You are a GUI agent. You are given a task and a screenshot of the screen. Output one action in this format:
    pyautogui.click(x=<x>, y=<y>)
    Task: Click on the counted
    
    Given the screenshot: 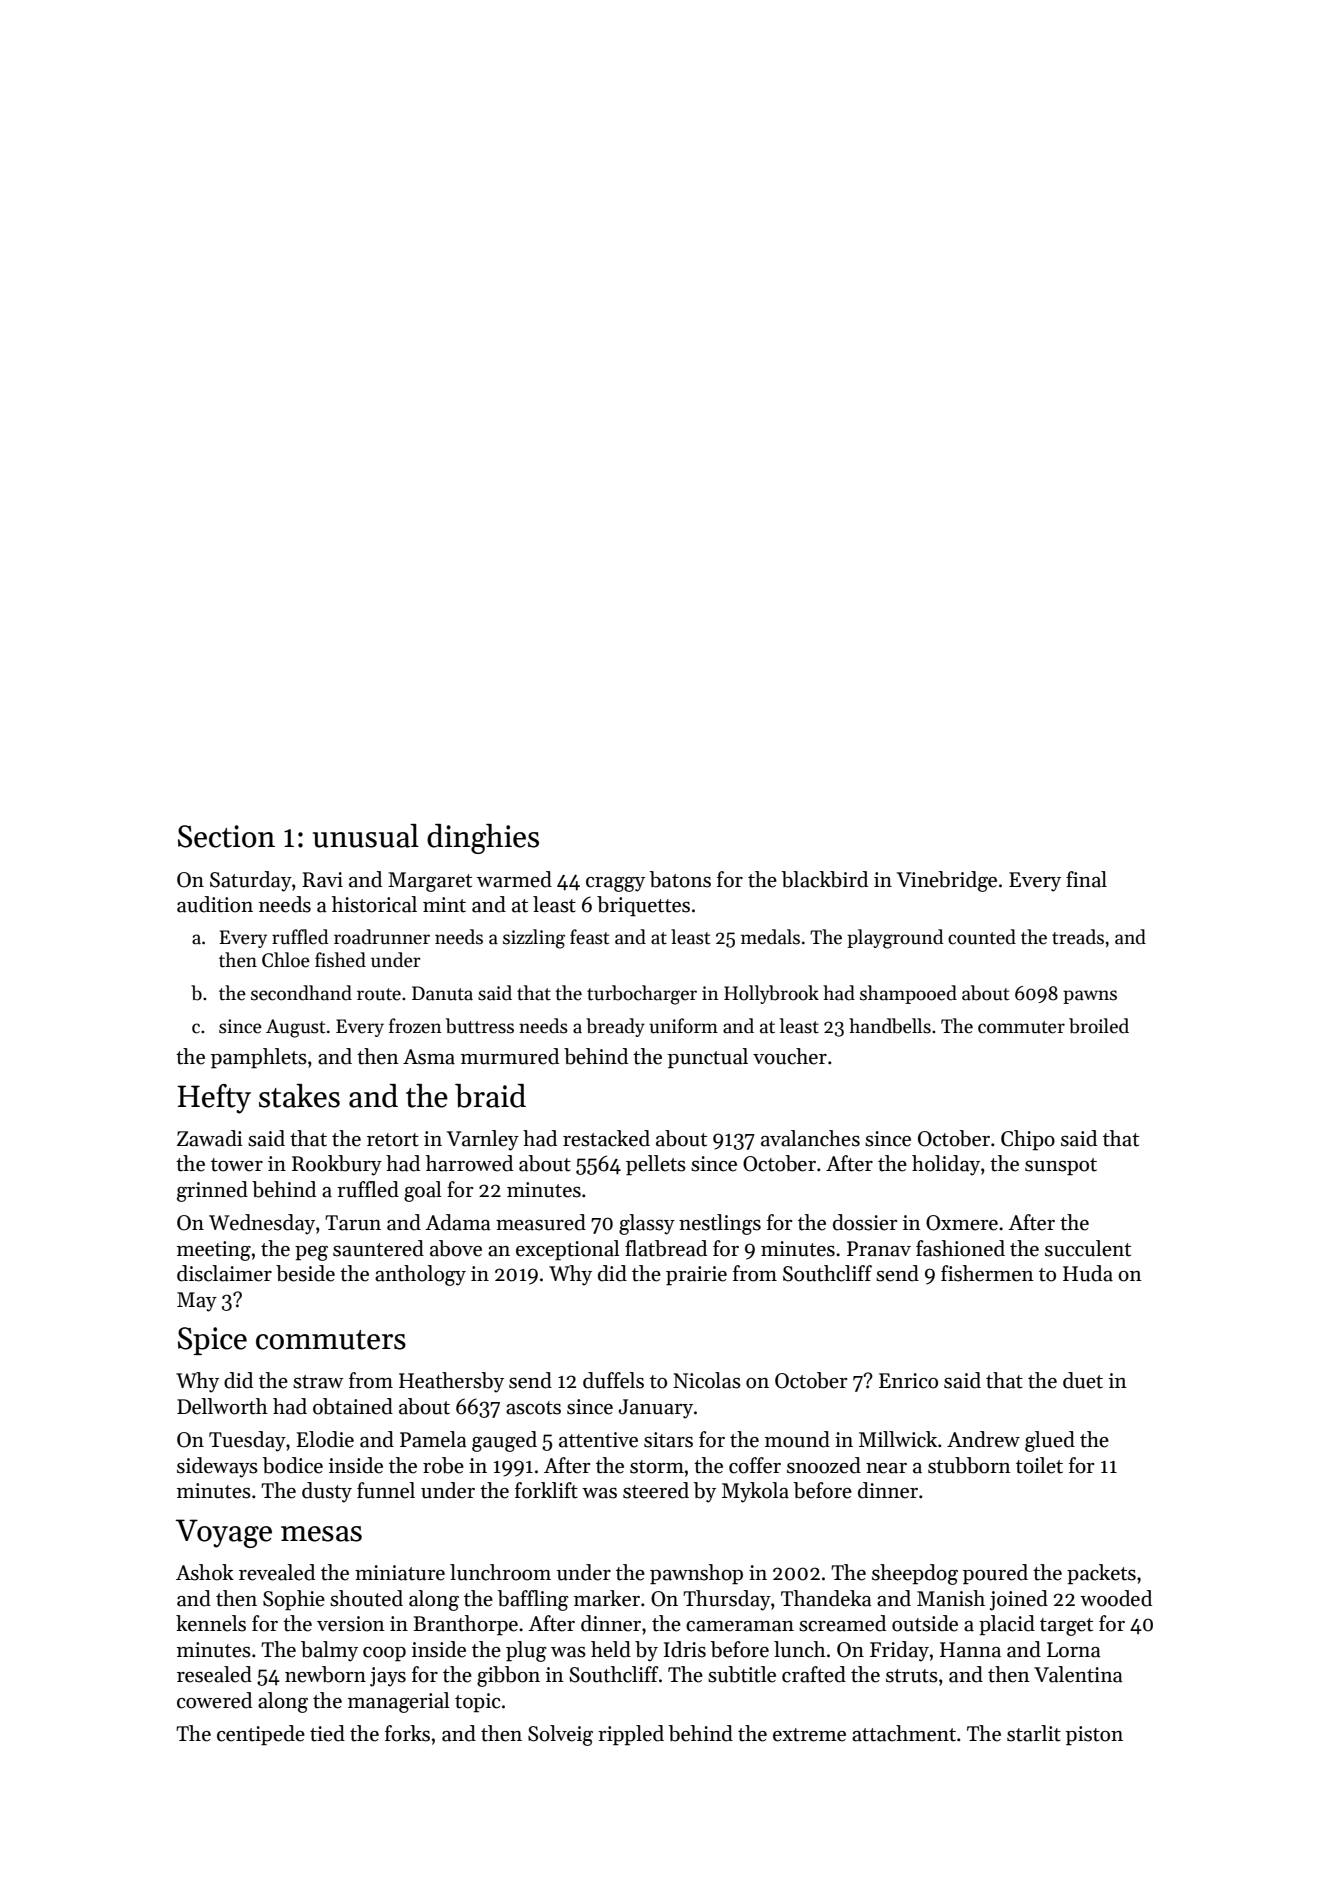 What is the action you would take?
    pyautogui.click(x=982, y=937)
